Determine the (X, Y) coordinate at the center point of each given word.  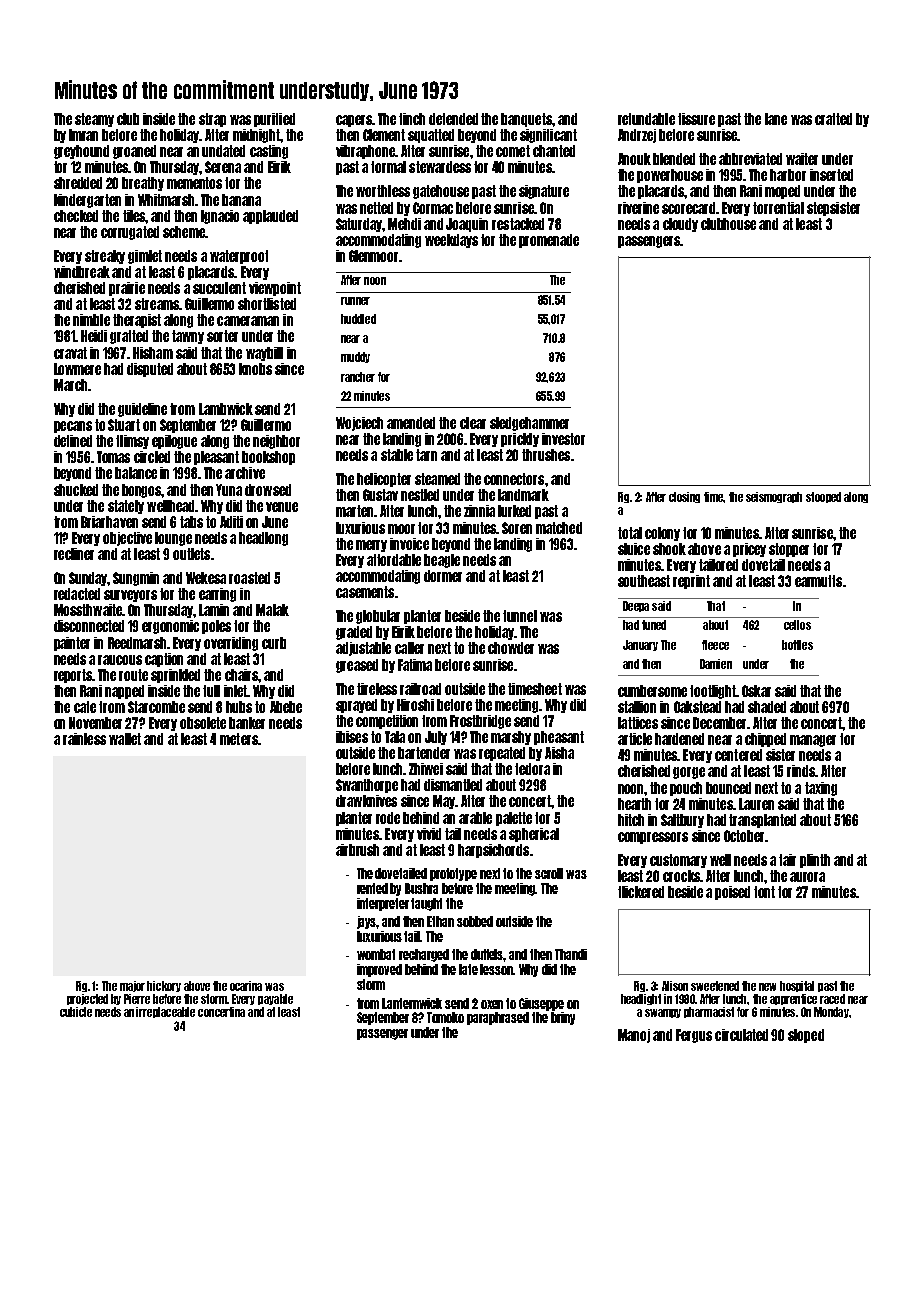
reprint (691, 582)
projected (87, 999)
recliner (74, 554)
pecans (73, 427)
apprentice (793, 999)
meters (239, 739)
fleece (715, 645)
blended (674, 159)
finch (412, 119)
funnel (520, 616)
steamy (94, 120)
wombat (376, 954)
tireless (377, 689)
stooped (823, 497)
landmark (523, 495)
